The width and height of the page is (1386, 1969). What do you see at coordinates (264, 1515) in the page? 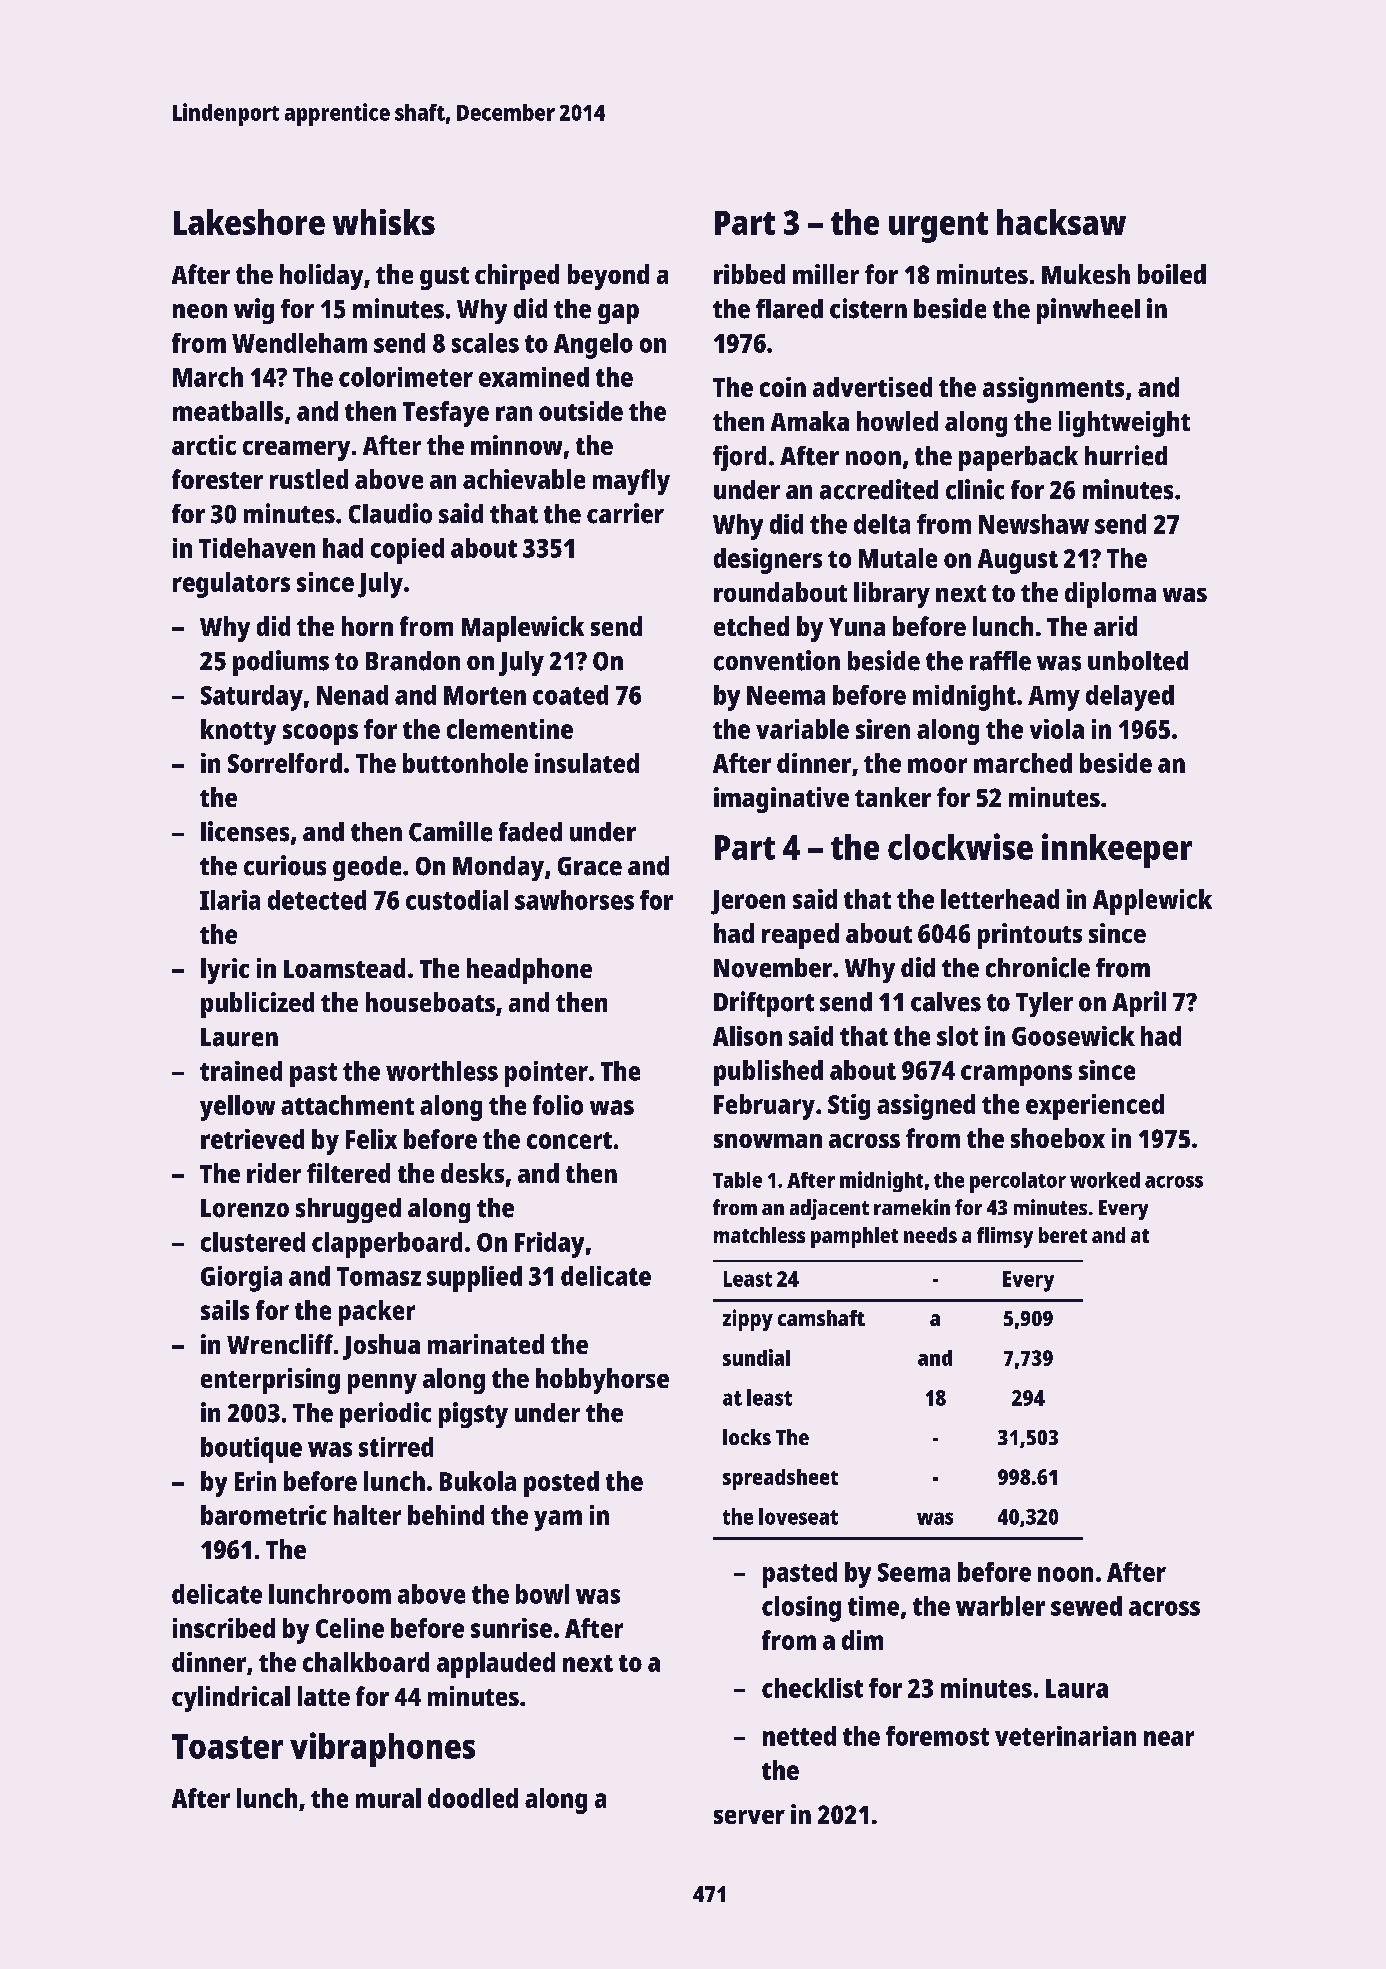
I see `barometric` at bounding box center [264, 1515].
